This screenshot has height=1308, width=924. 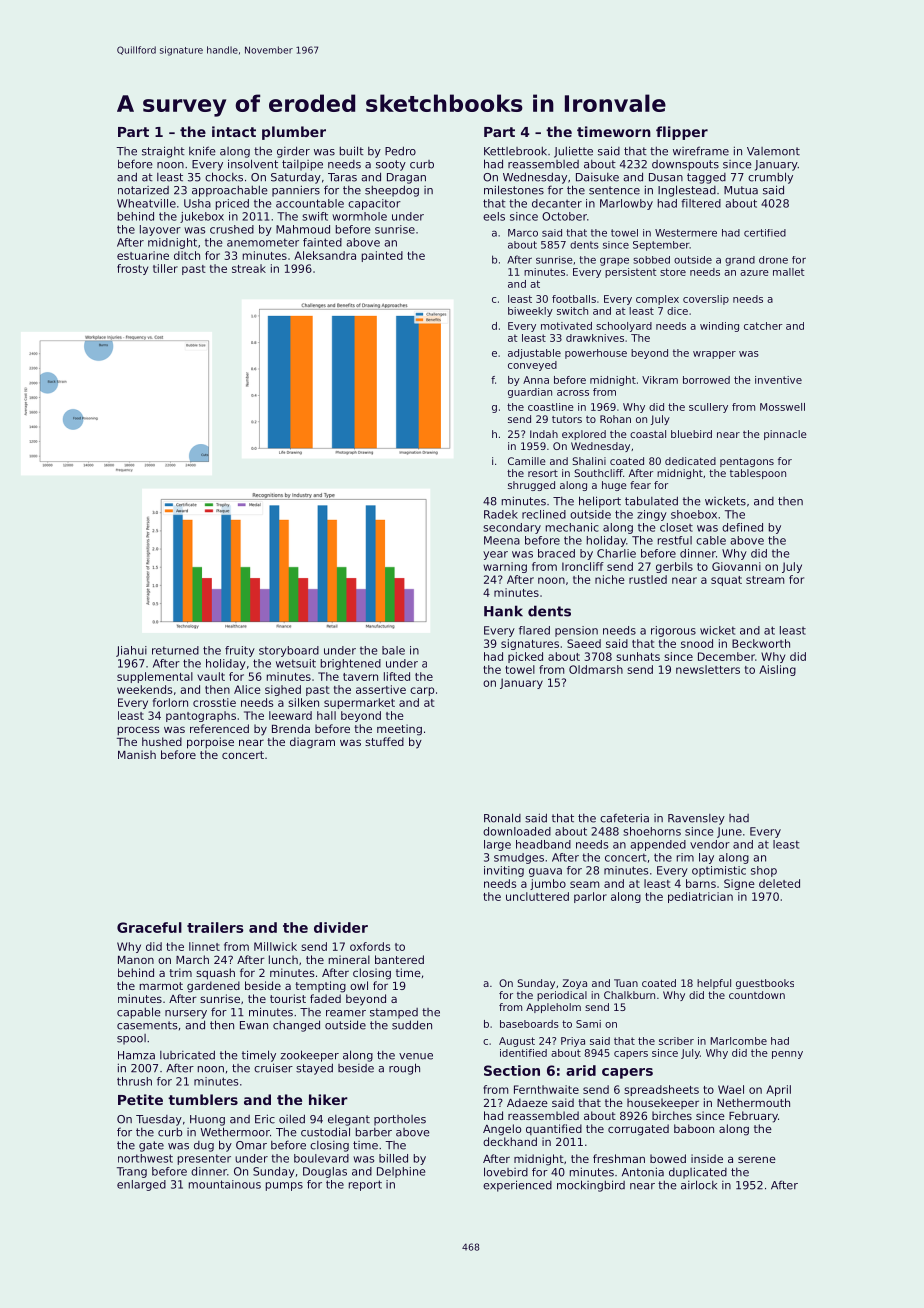 I want to click on mountainous, so click(x=225, y=1184).
